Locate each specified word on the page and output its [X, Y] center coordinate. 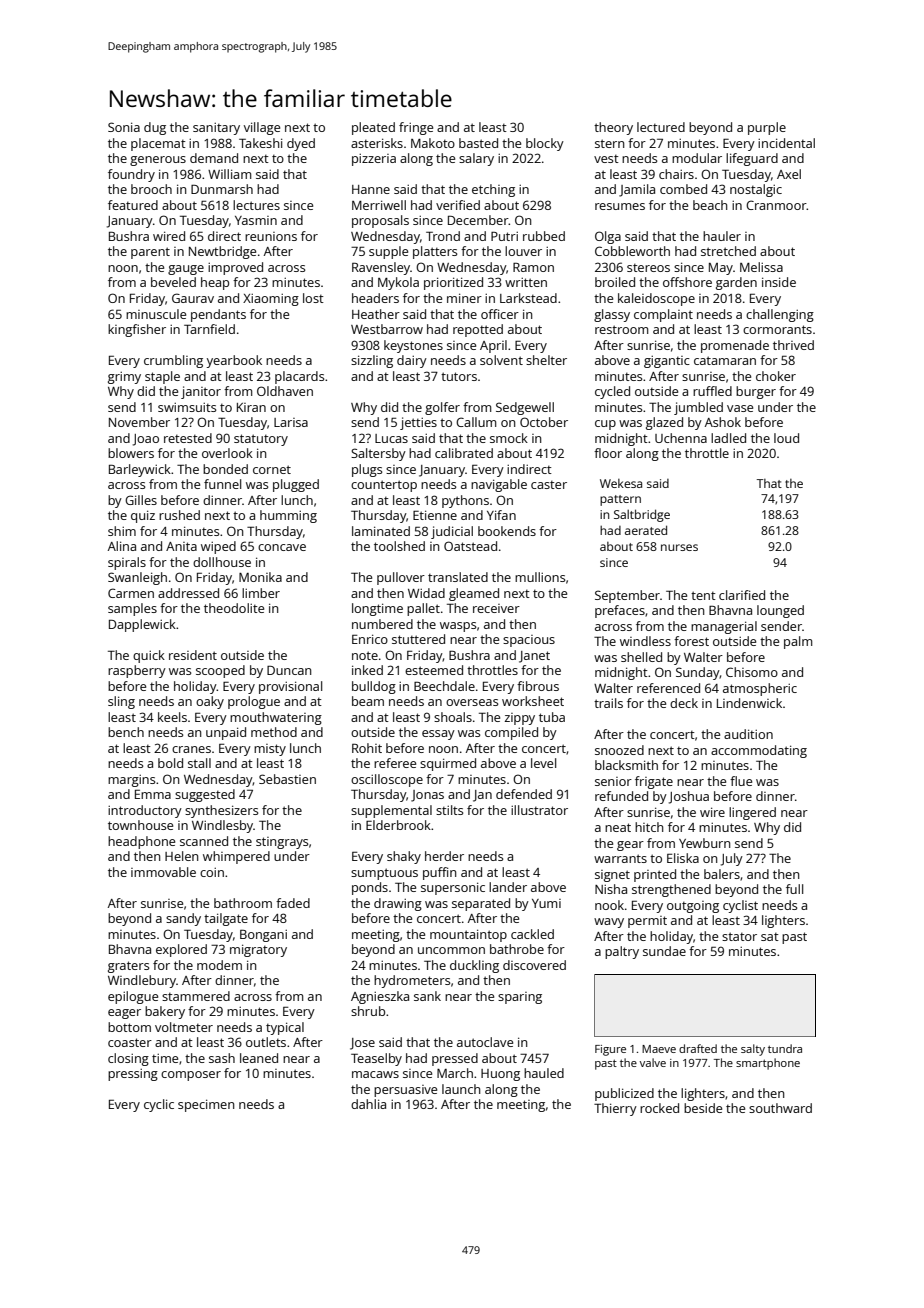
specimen [206, 1105]
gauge [186, 270]
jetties [418, 423]
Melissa [761, 267]
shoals [453, 717]
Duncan [289, 670]
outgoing [693, 907]
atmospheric [760, 689]
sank [427, 996]
